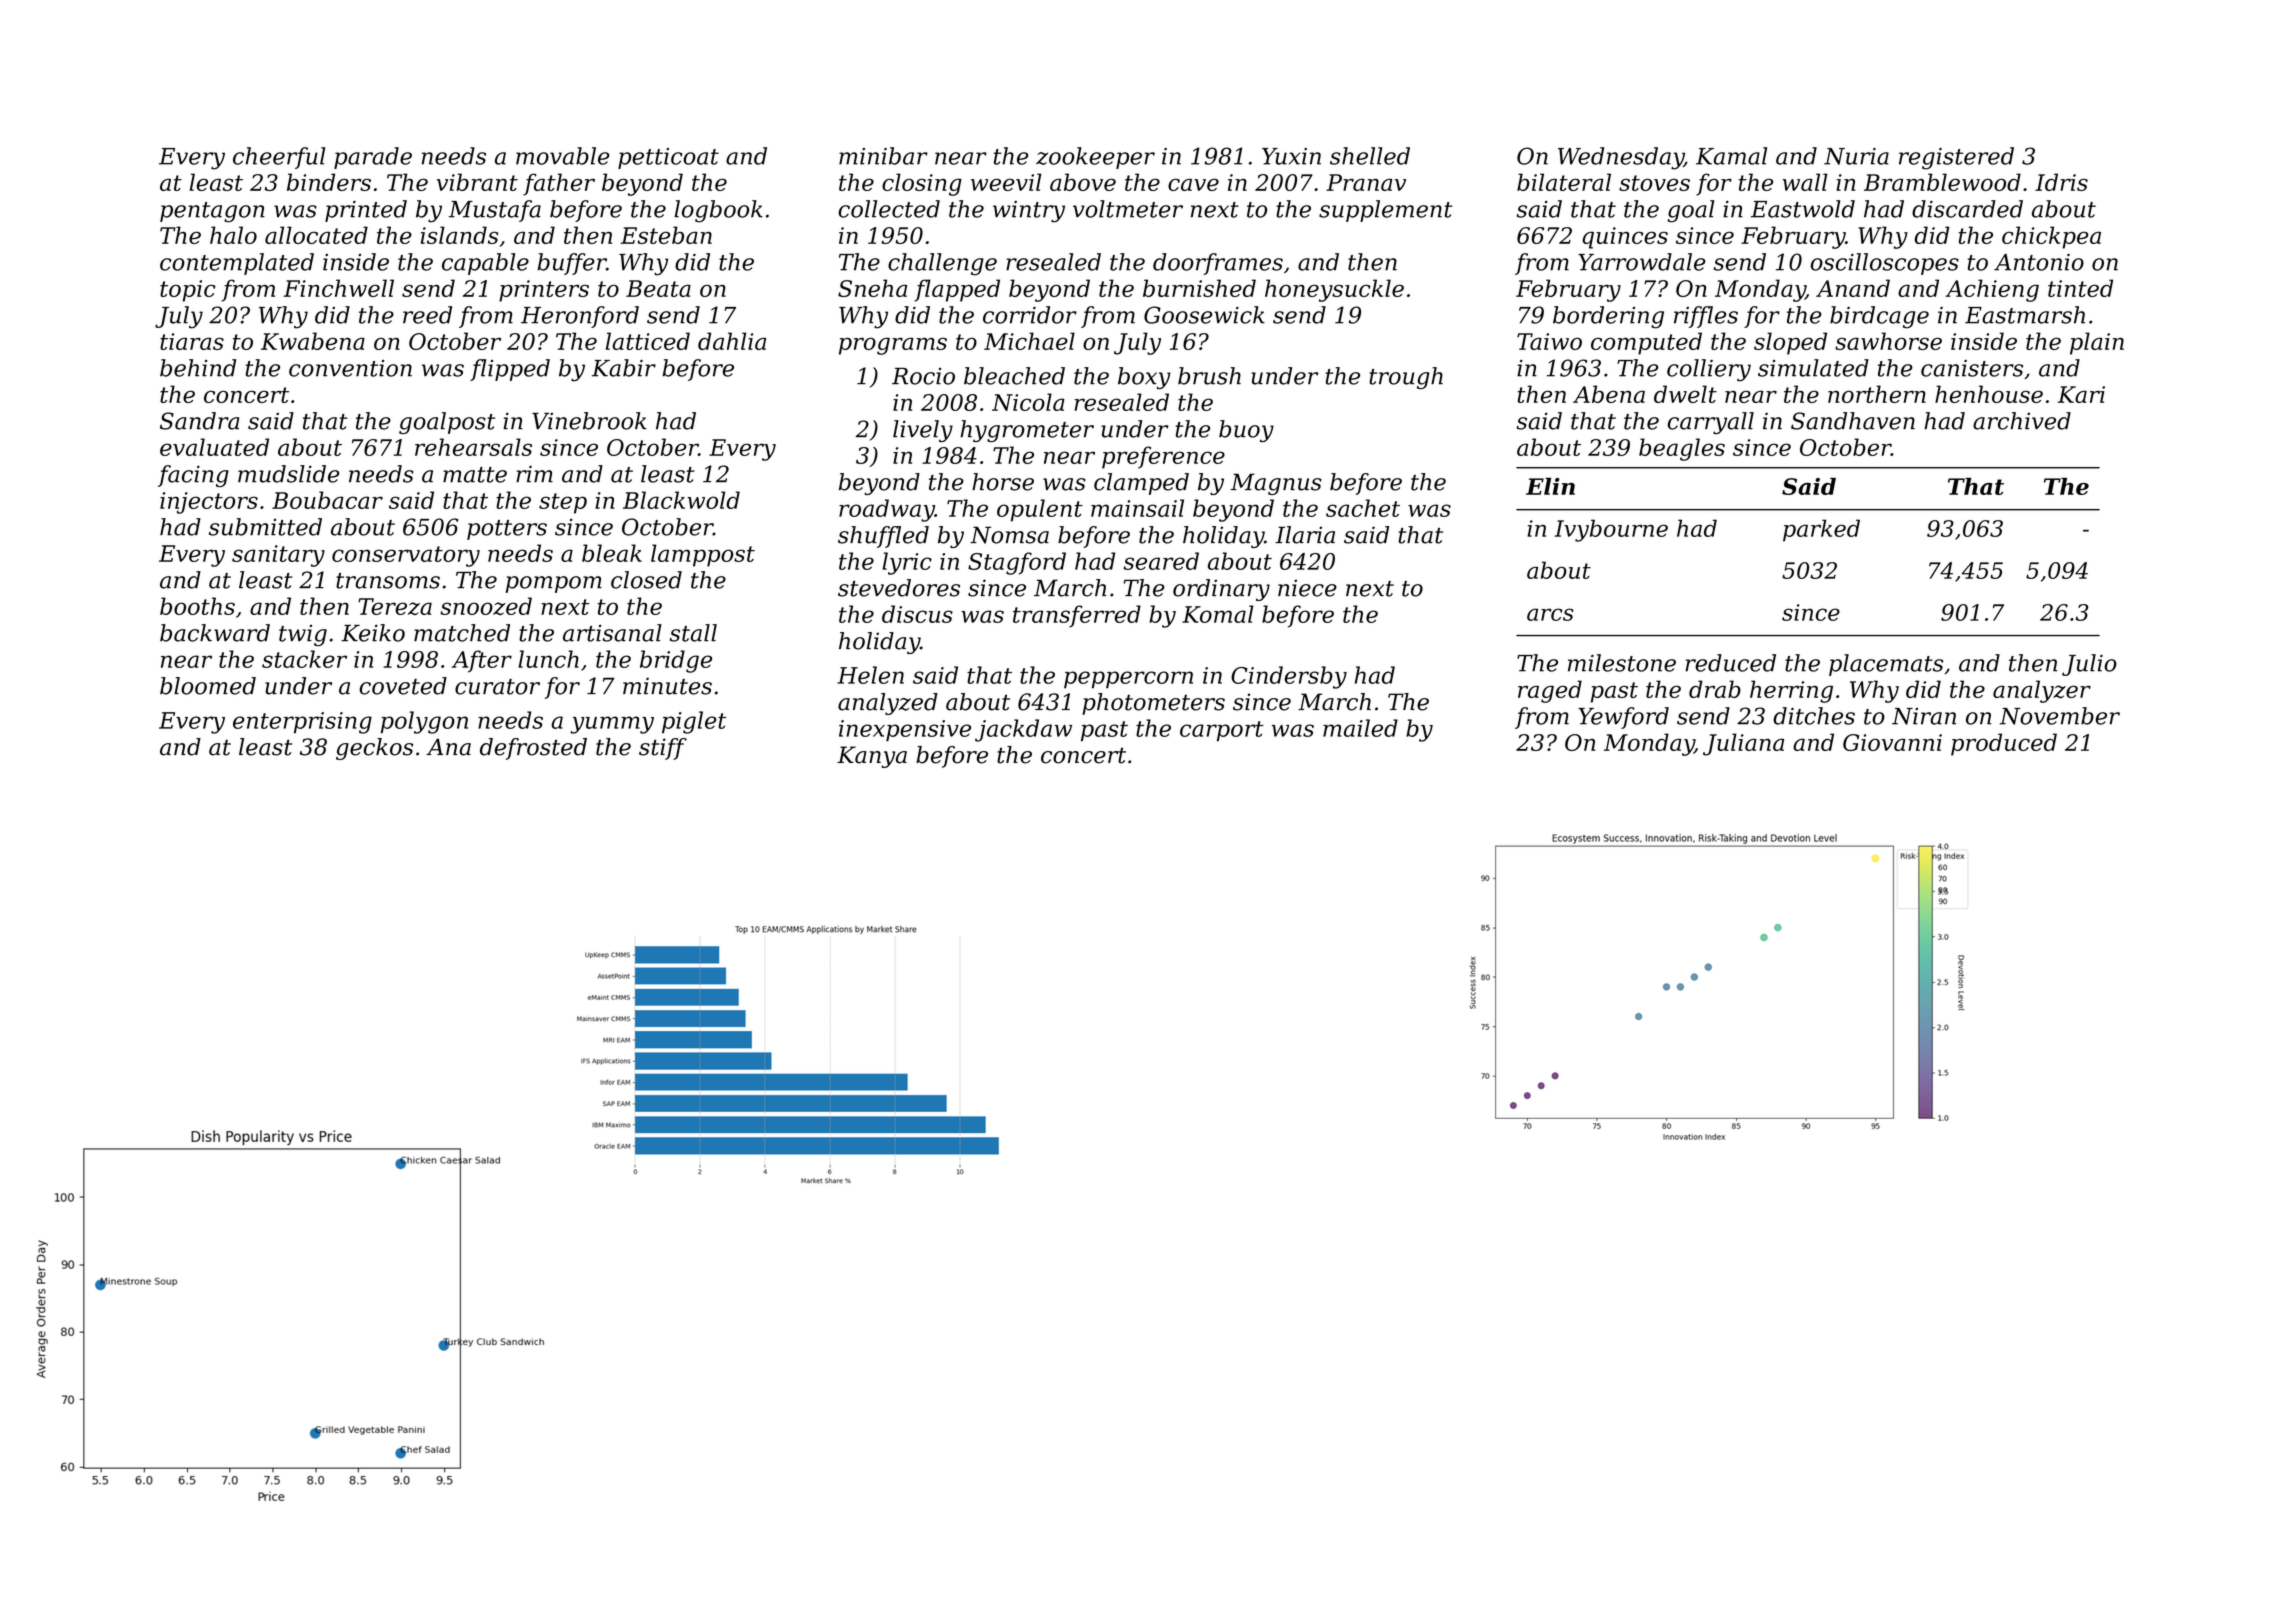  I want to click on parade, so click(373, 158).
